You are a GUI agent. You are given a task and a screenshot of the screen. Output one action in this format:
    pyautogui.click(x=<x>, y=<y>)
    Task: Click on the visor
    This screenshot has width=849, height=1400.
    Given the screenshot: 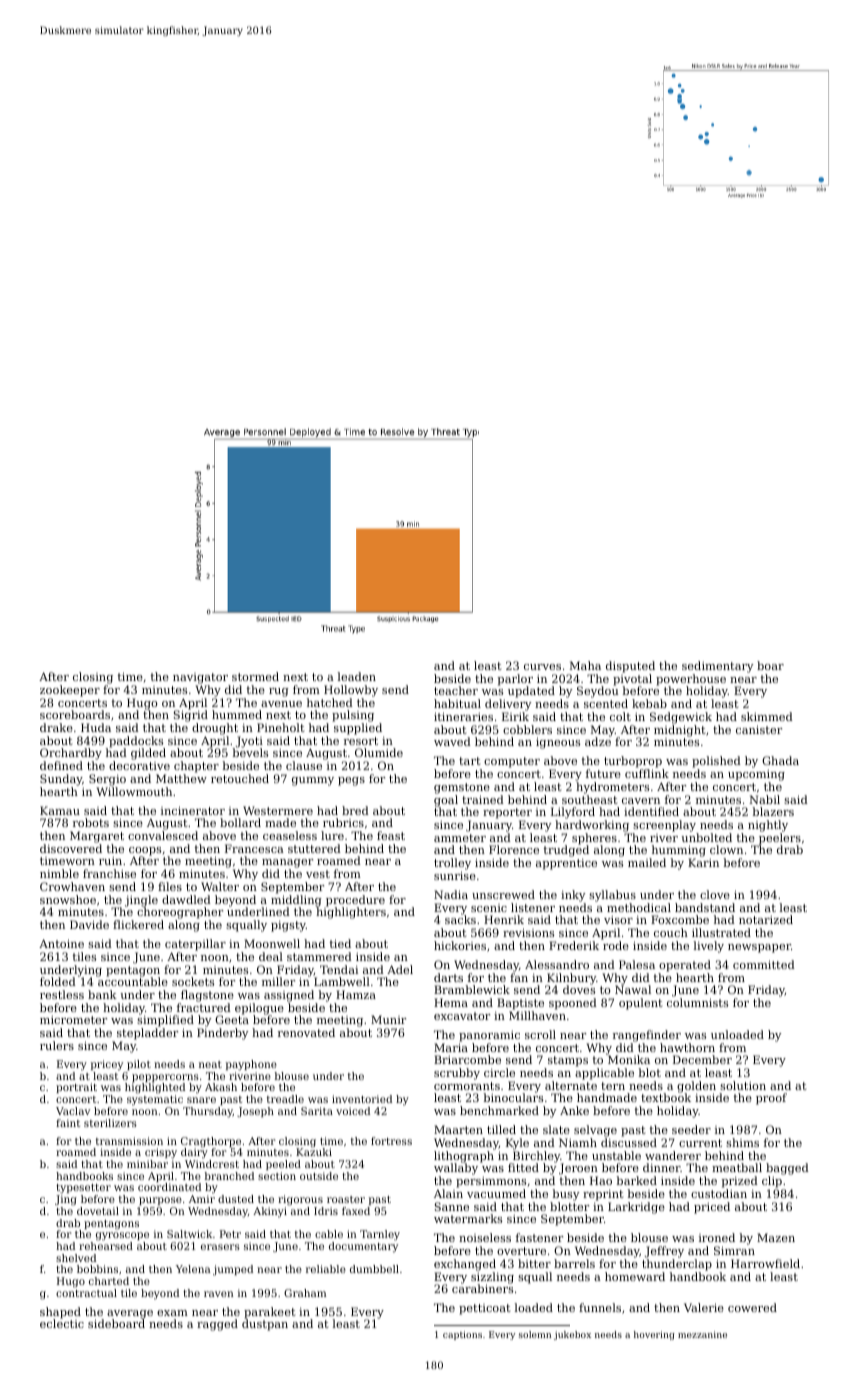 What is the action you would take?
    pyautogui.click(x=618, y=919)
